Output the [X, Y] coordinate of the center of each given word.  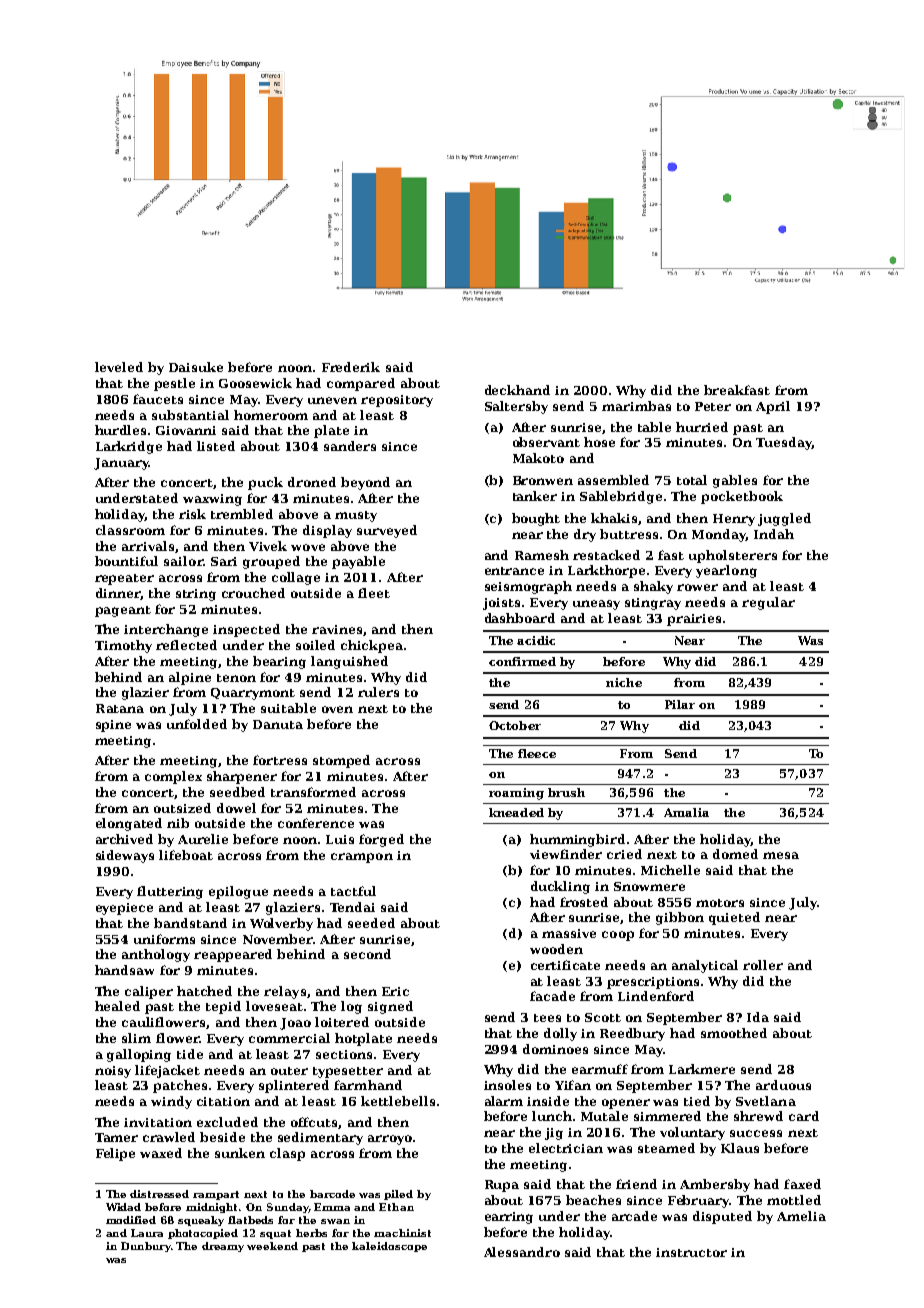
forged [381, 840]
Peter [713, 406]
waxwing [212, 500]
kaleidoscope [389, 1247]
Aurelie [203, 839]
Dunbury [146, 1247]
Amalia [686, 812]
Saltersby [516, 407]
